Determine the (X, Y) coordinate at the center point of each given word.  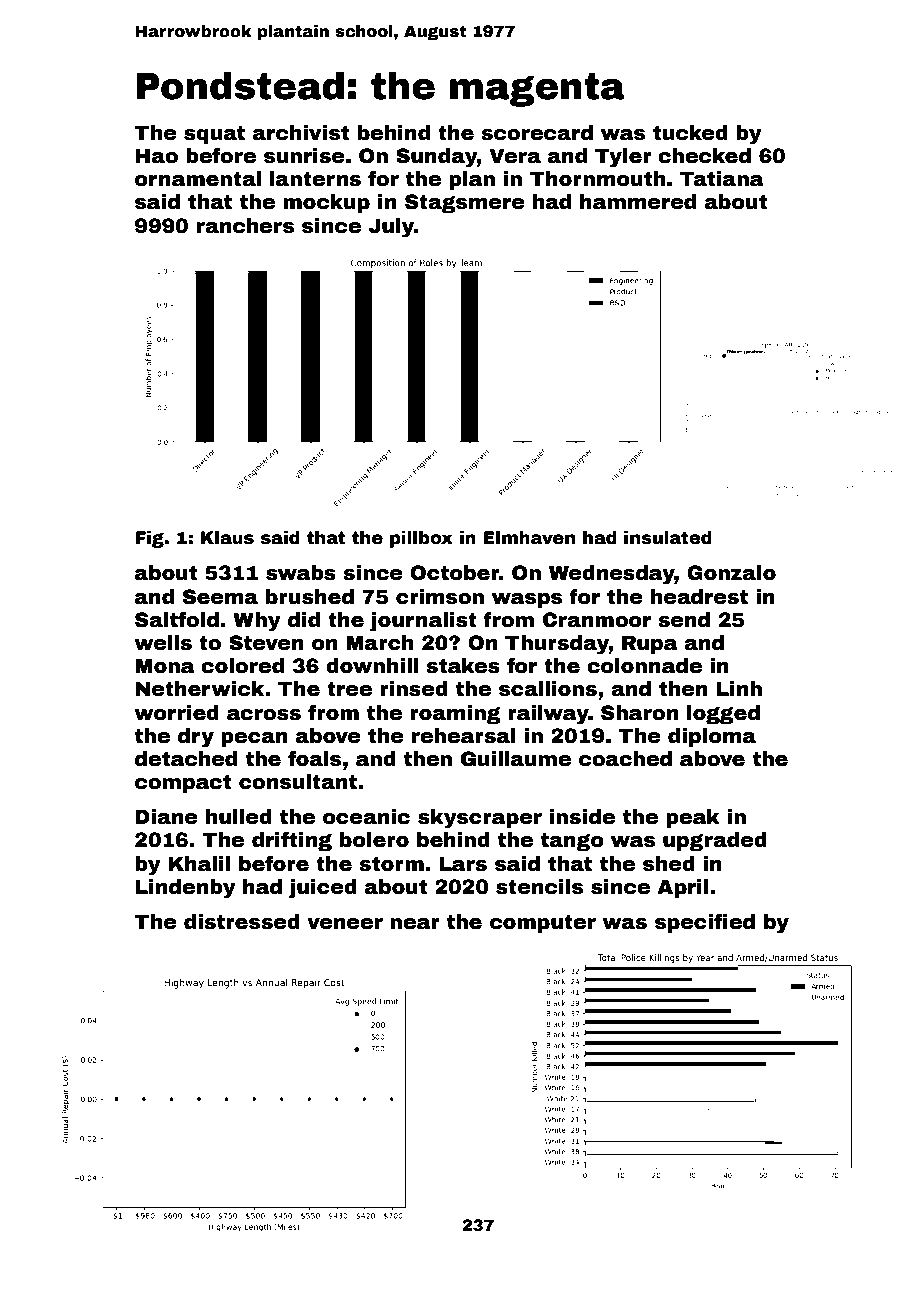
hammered (638, 202)
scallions (548, 689)
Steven (266, 643)
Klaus (227, 538)
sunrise (304, 156)
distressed (242, 922)
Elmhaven (529, 538)
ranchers (245, 226)
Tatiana (722, 179)
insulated (668, 538)
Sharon (639, 713)
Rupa (650, 644)
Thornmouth (597, 179)
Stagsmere (465, 203)
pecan (254, 739)
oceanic (366, 817)
